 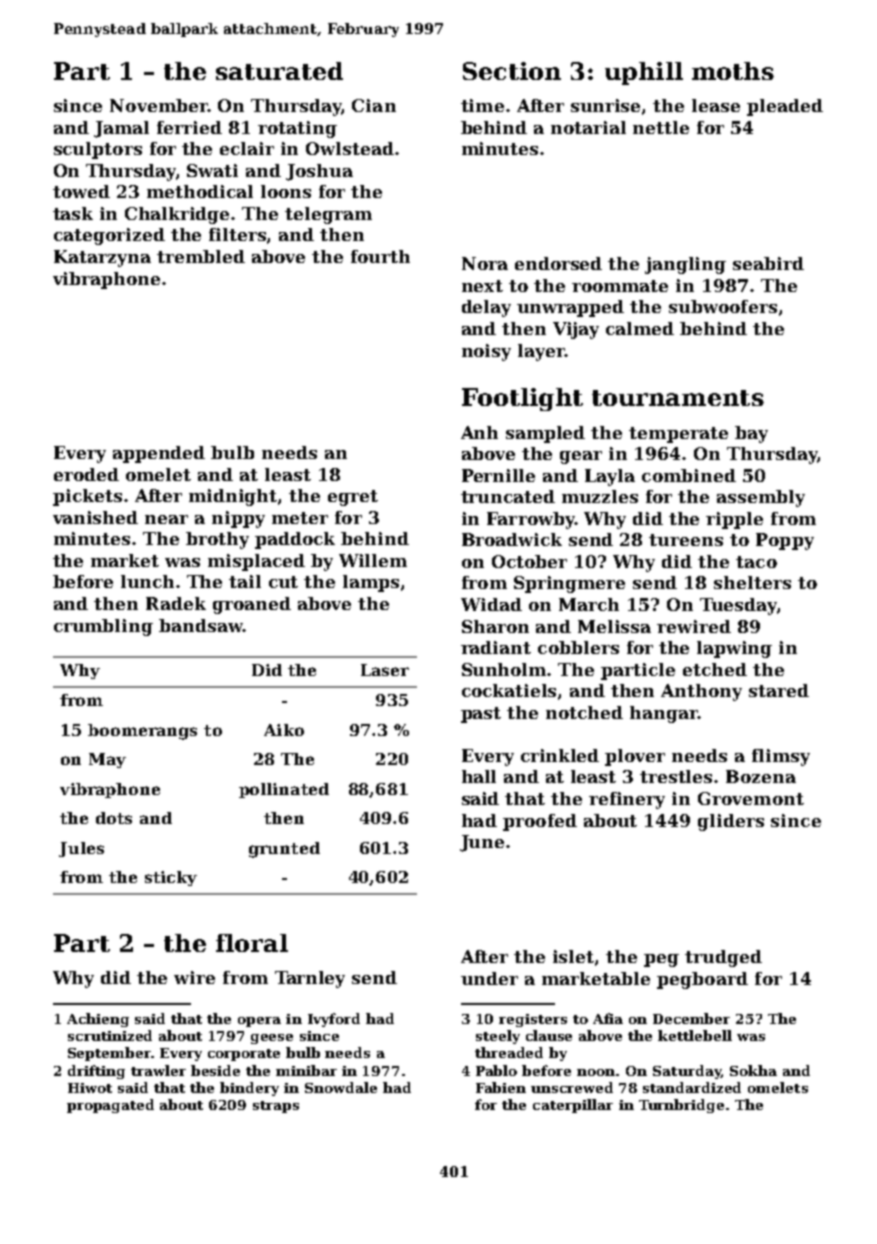 What do you see at coordinates (752, 582) in the page?
I see `shelters` at bounding box center [752, 582].
